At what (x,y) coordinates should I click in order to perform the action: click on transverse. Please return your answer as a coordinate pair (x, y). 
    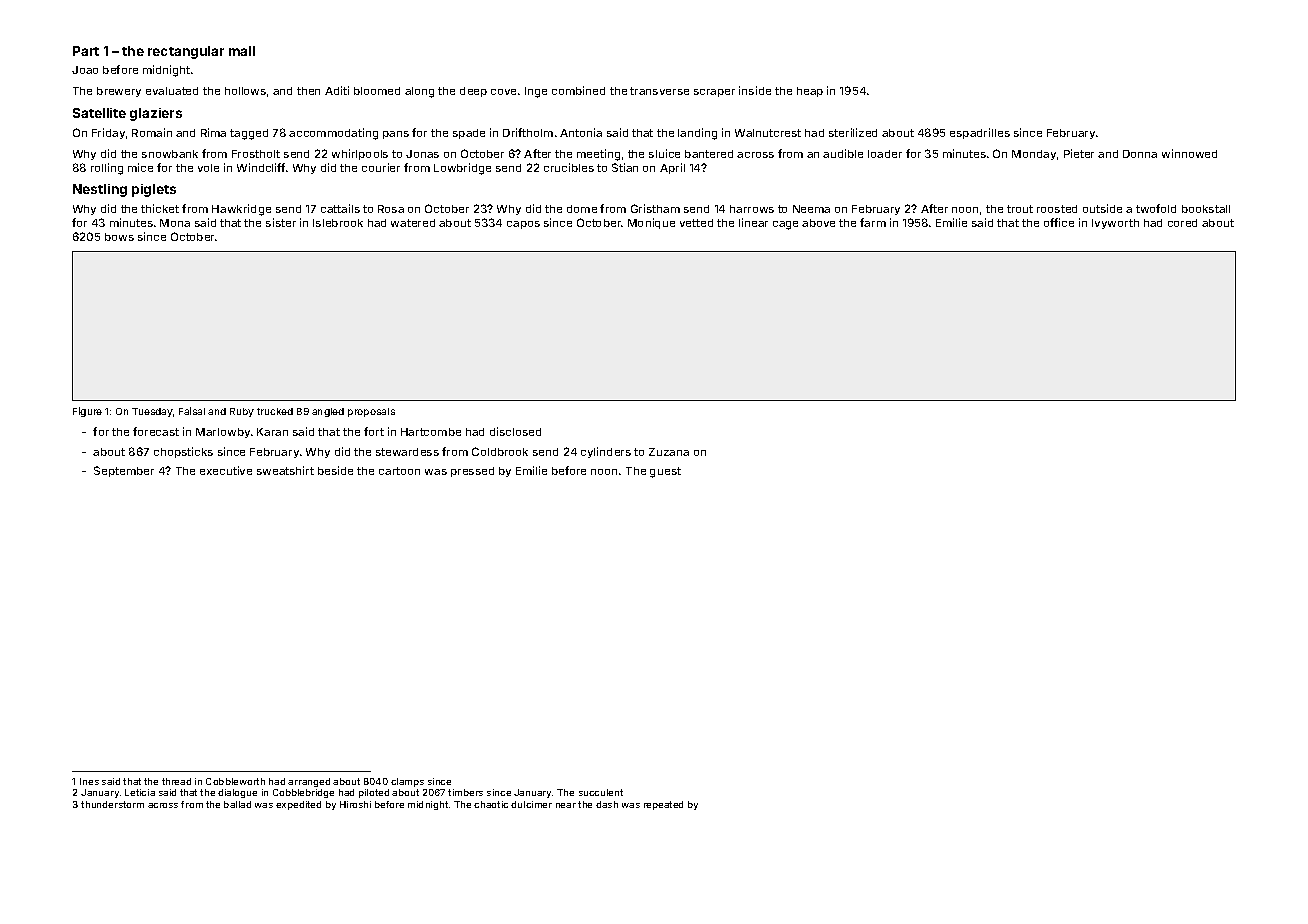
    Looking at the image, I should click on (659, 91).
